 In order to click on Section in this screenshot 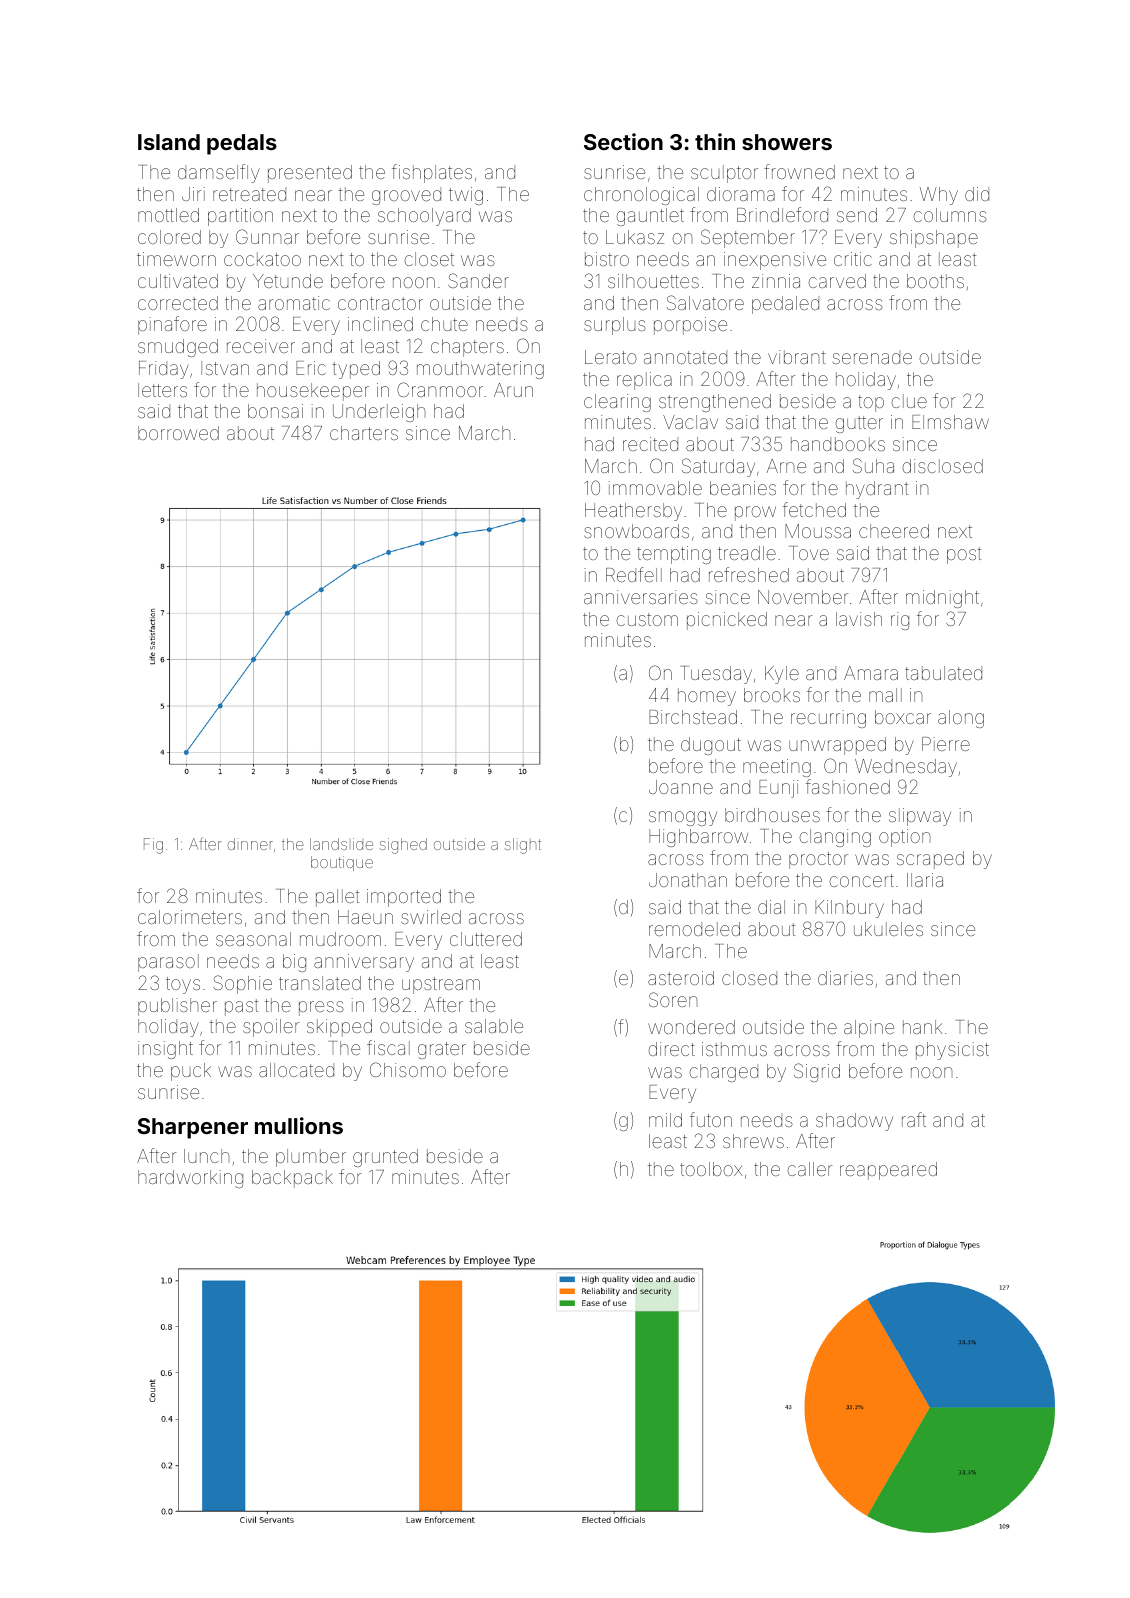, I will do `click(623, 141)`.
